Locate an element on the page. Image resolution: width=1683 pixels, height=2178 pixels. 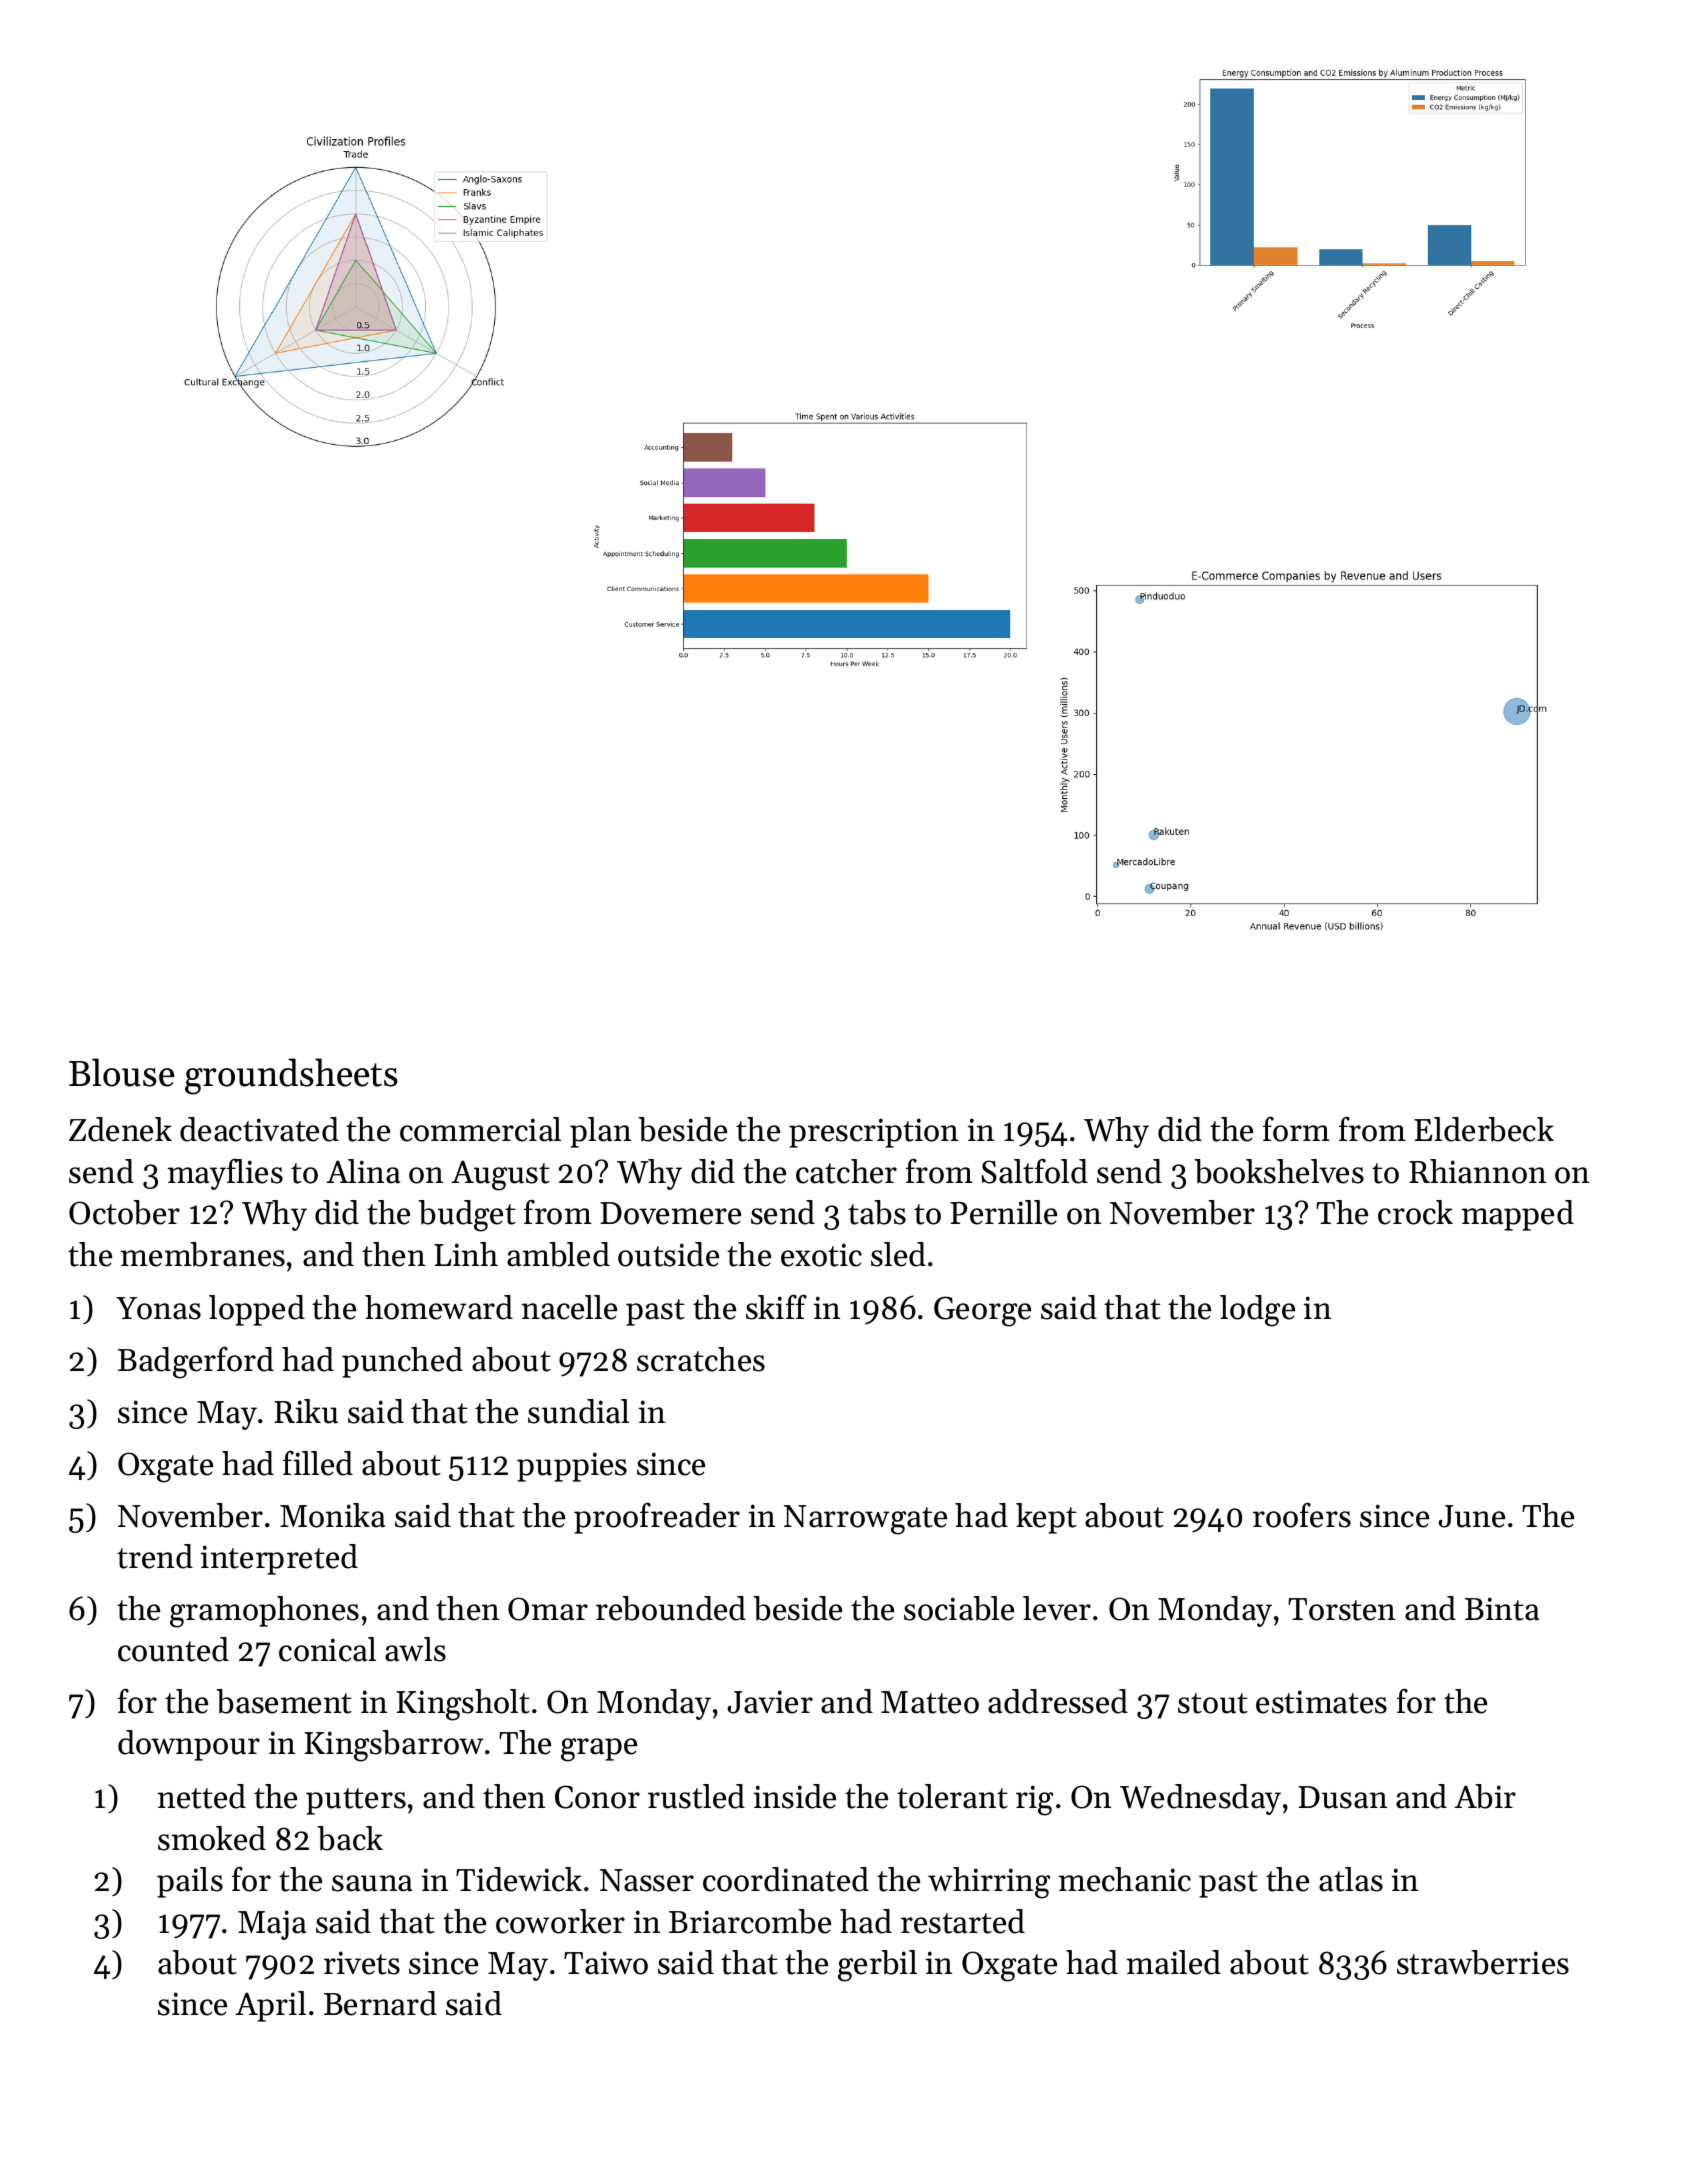
interpreted is located at coordinates (279, 1559).
